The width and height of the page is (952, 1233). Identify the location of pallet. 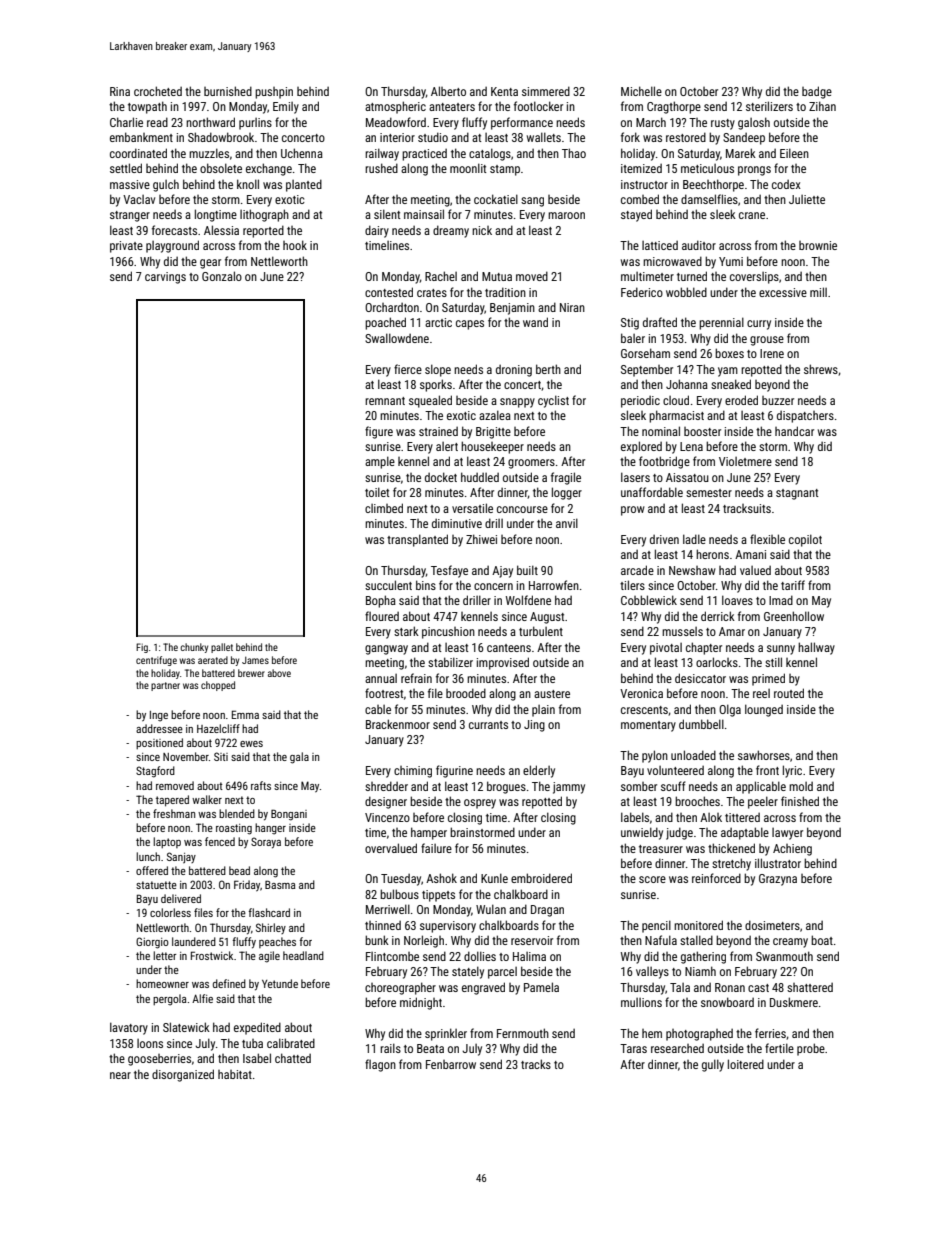
(222, 648).
